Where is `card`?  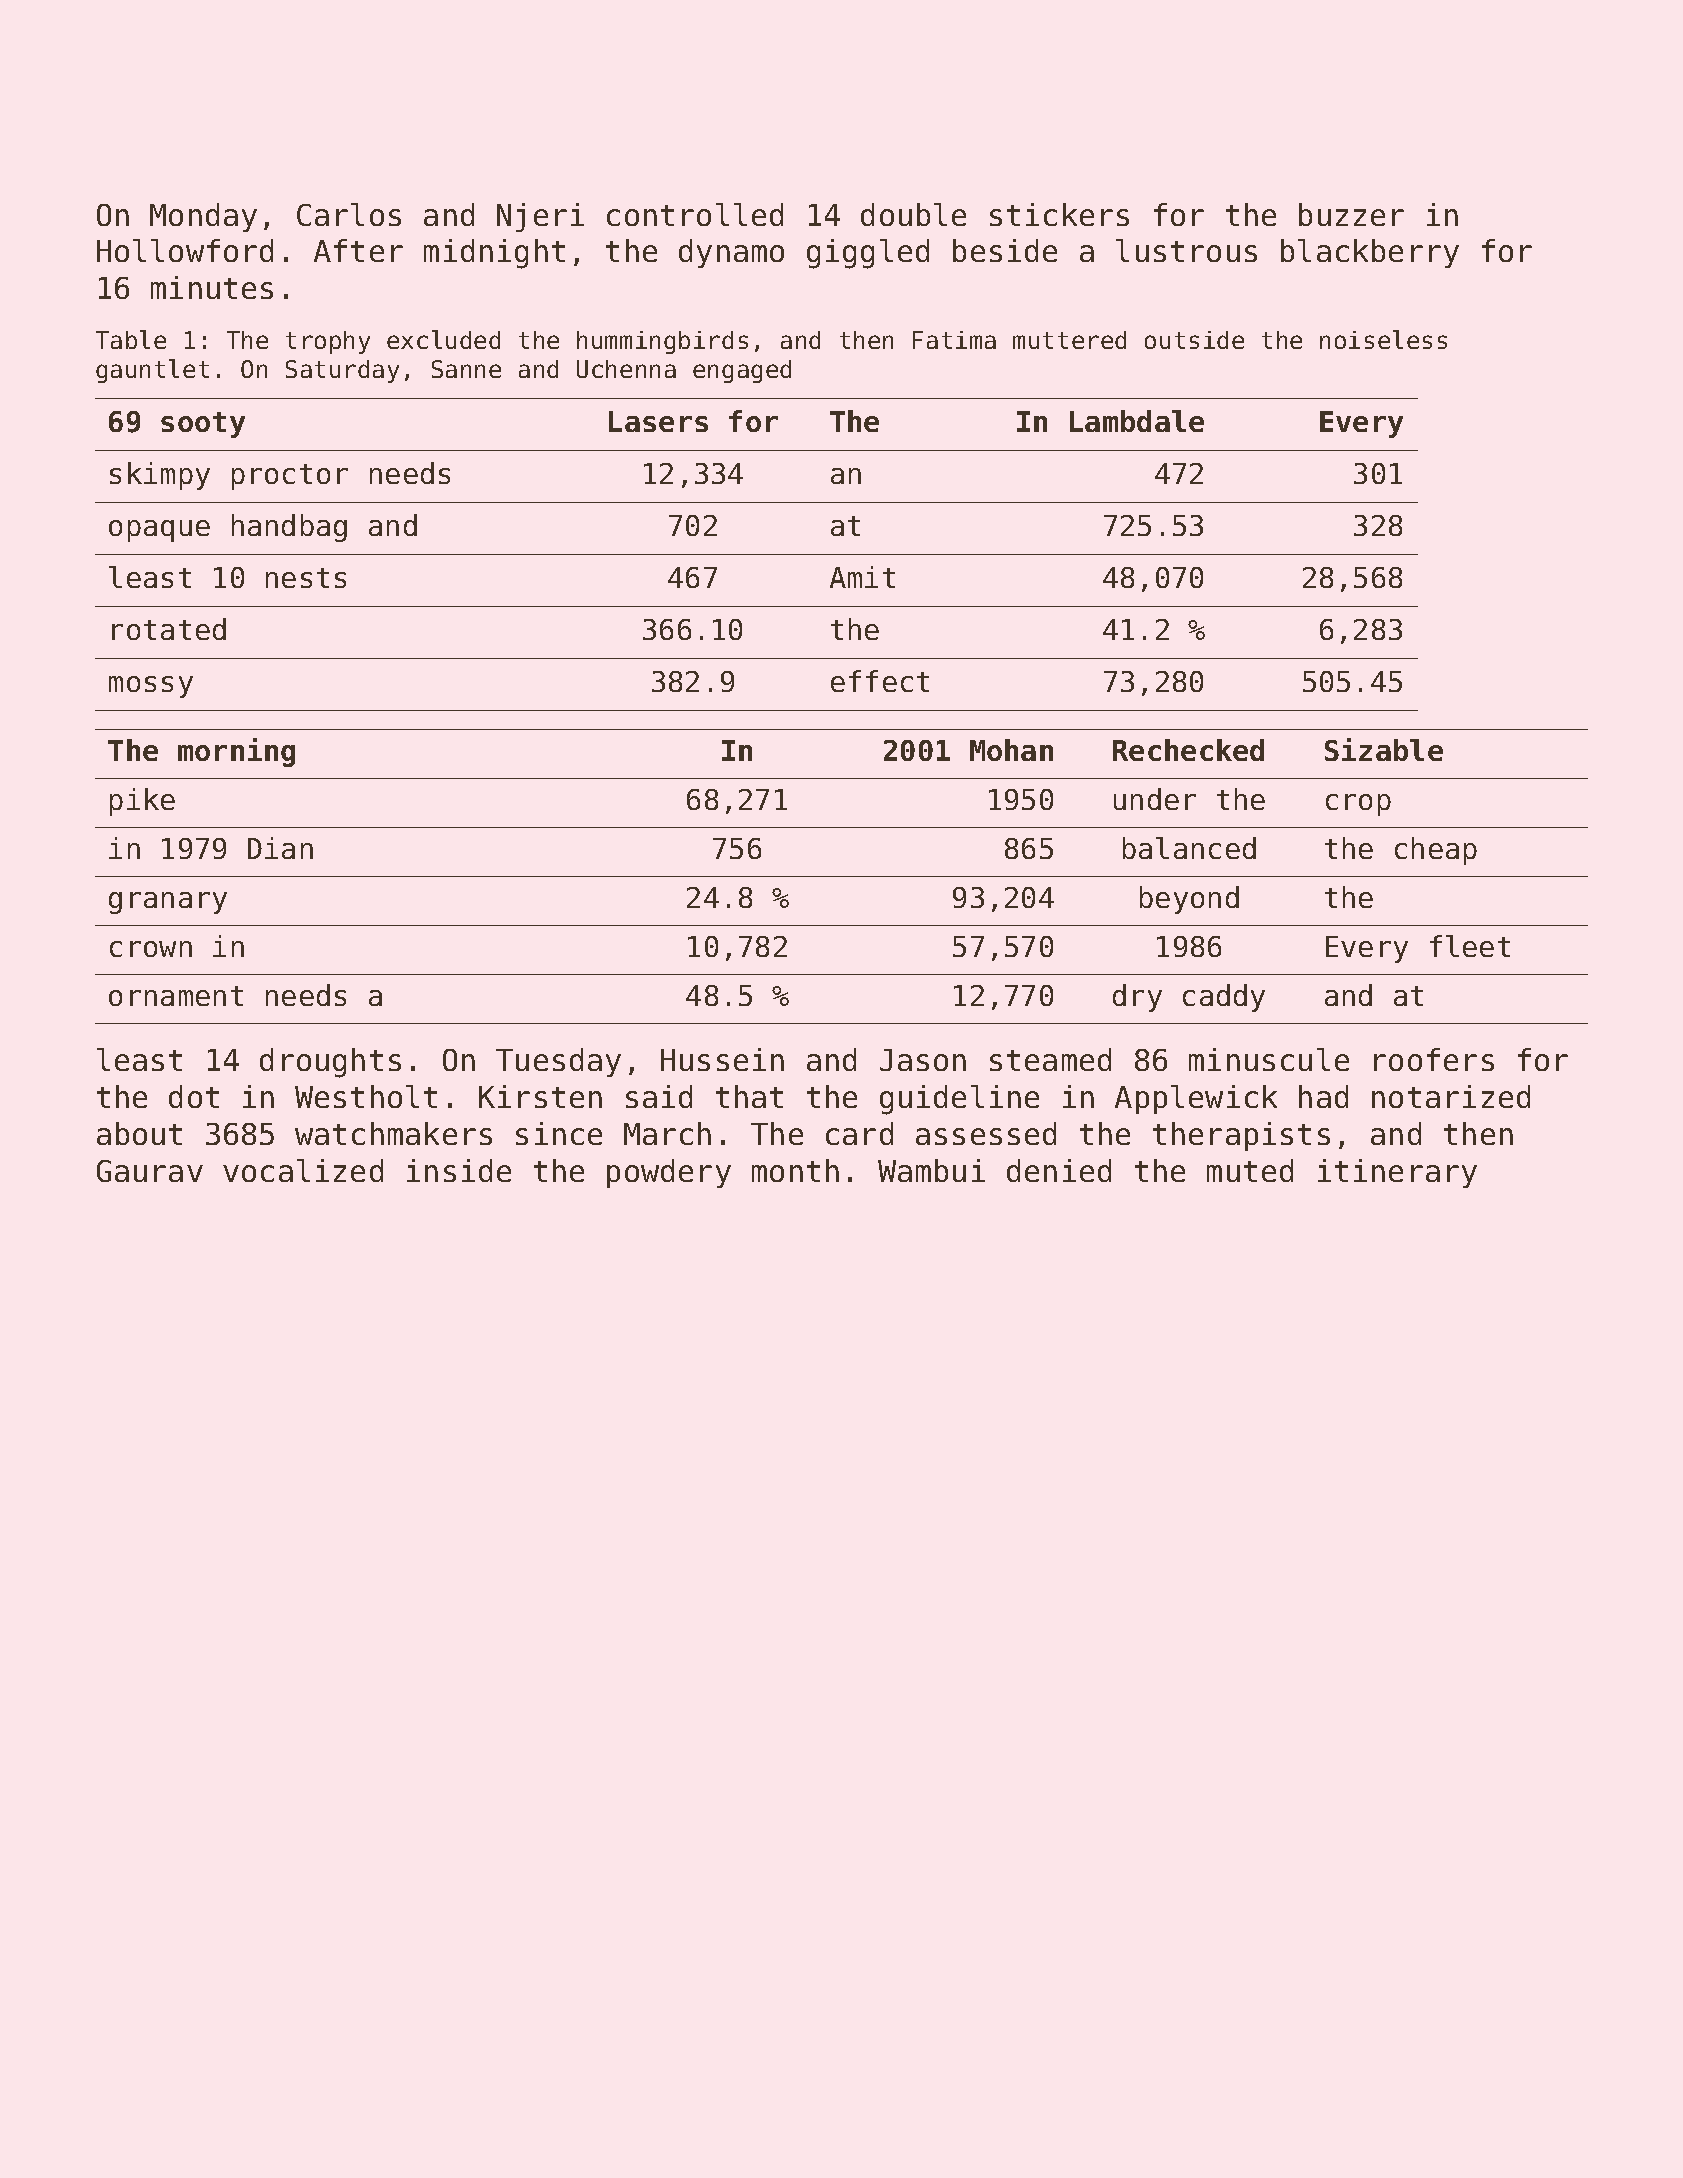
card is located at coordinates (859, 1133).
